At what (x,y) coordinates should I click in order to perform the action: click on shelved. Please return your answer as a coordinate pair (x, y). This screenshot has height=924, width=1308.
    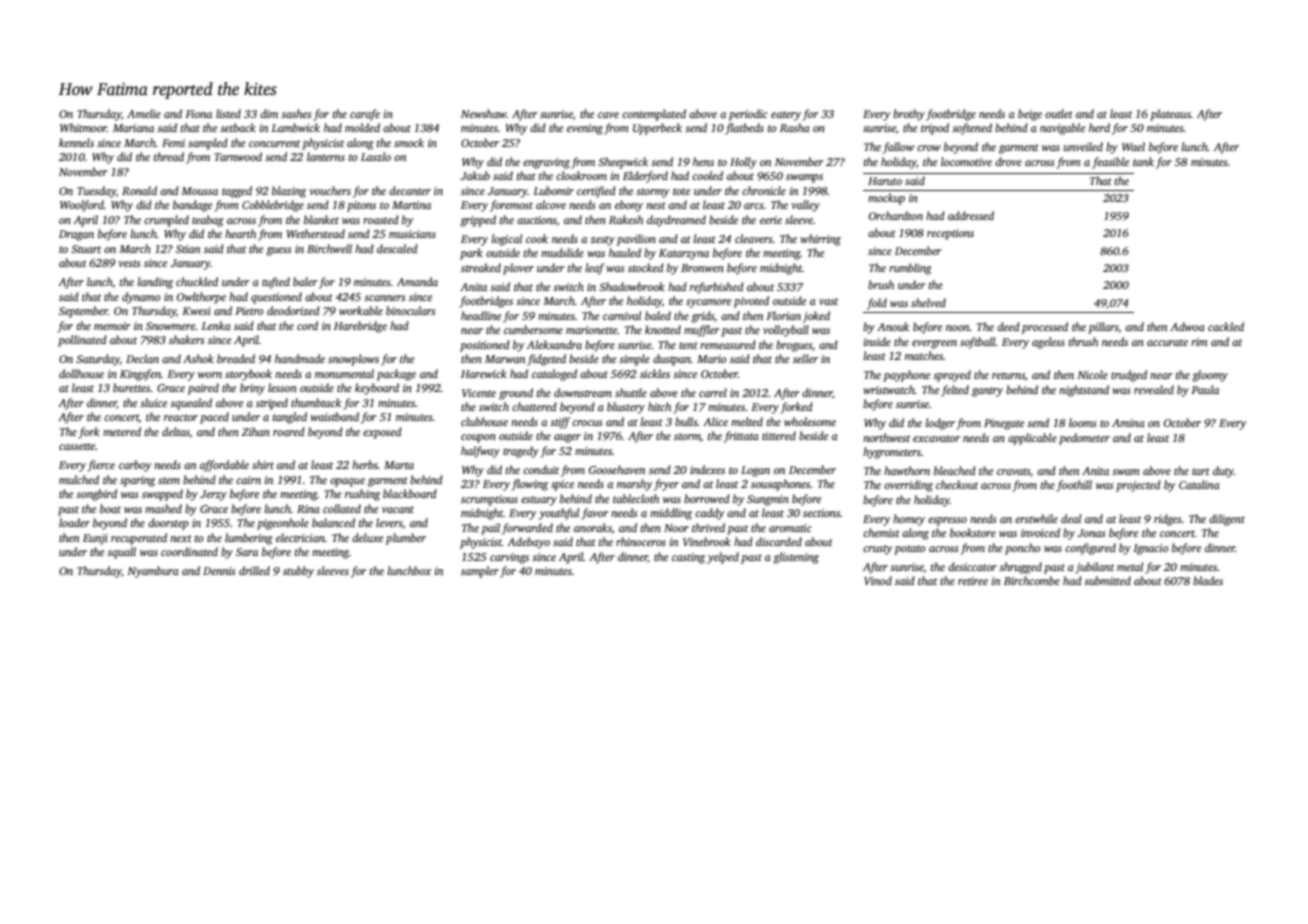
    Looking at the image, I should click on (928, 302).
